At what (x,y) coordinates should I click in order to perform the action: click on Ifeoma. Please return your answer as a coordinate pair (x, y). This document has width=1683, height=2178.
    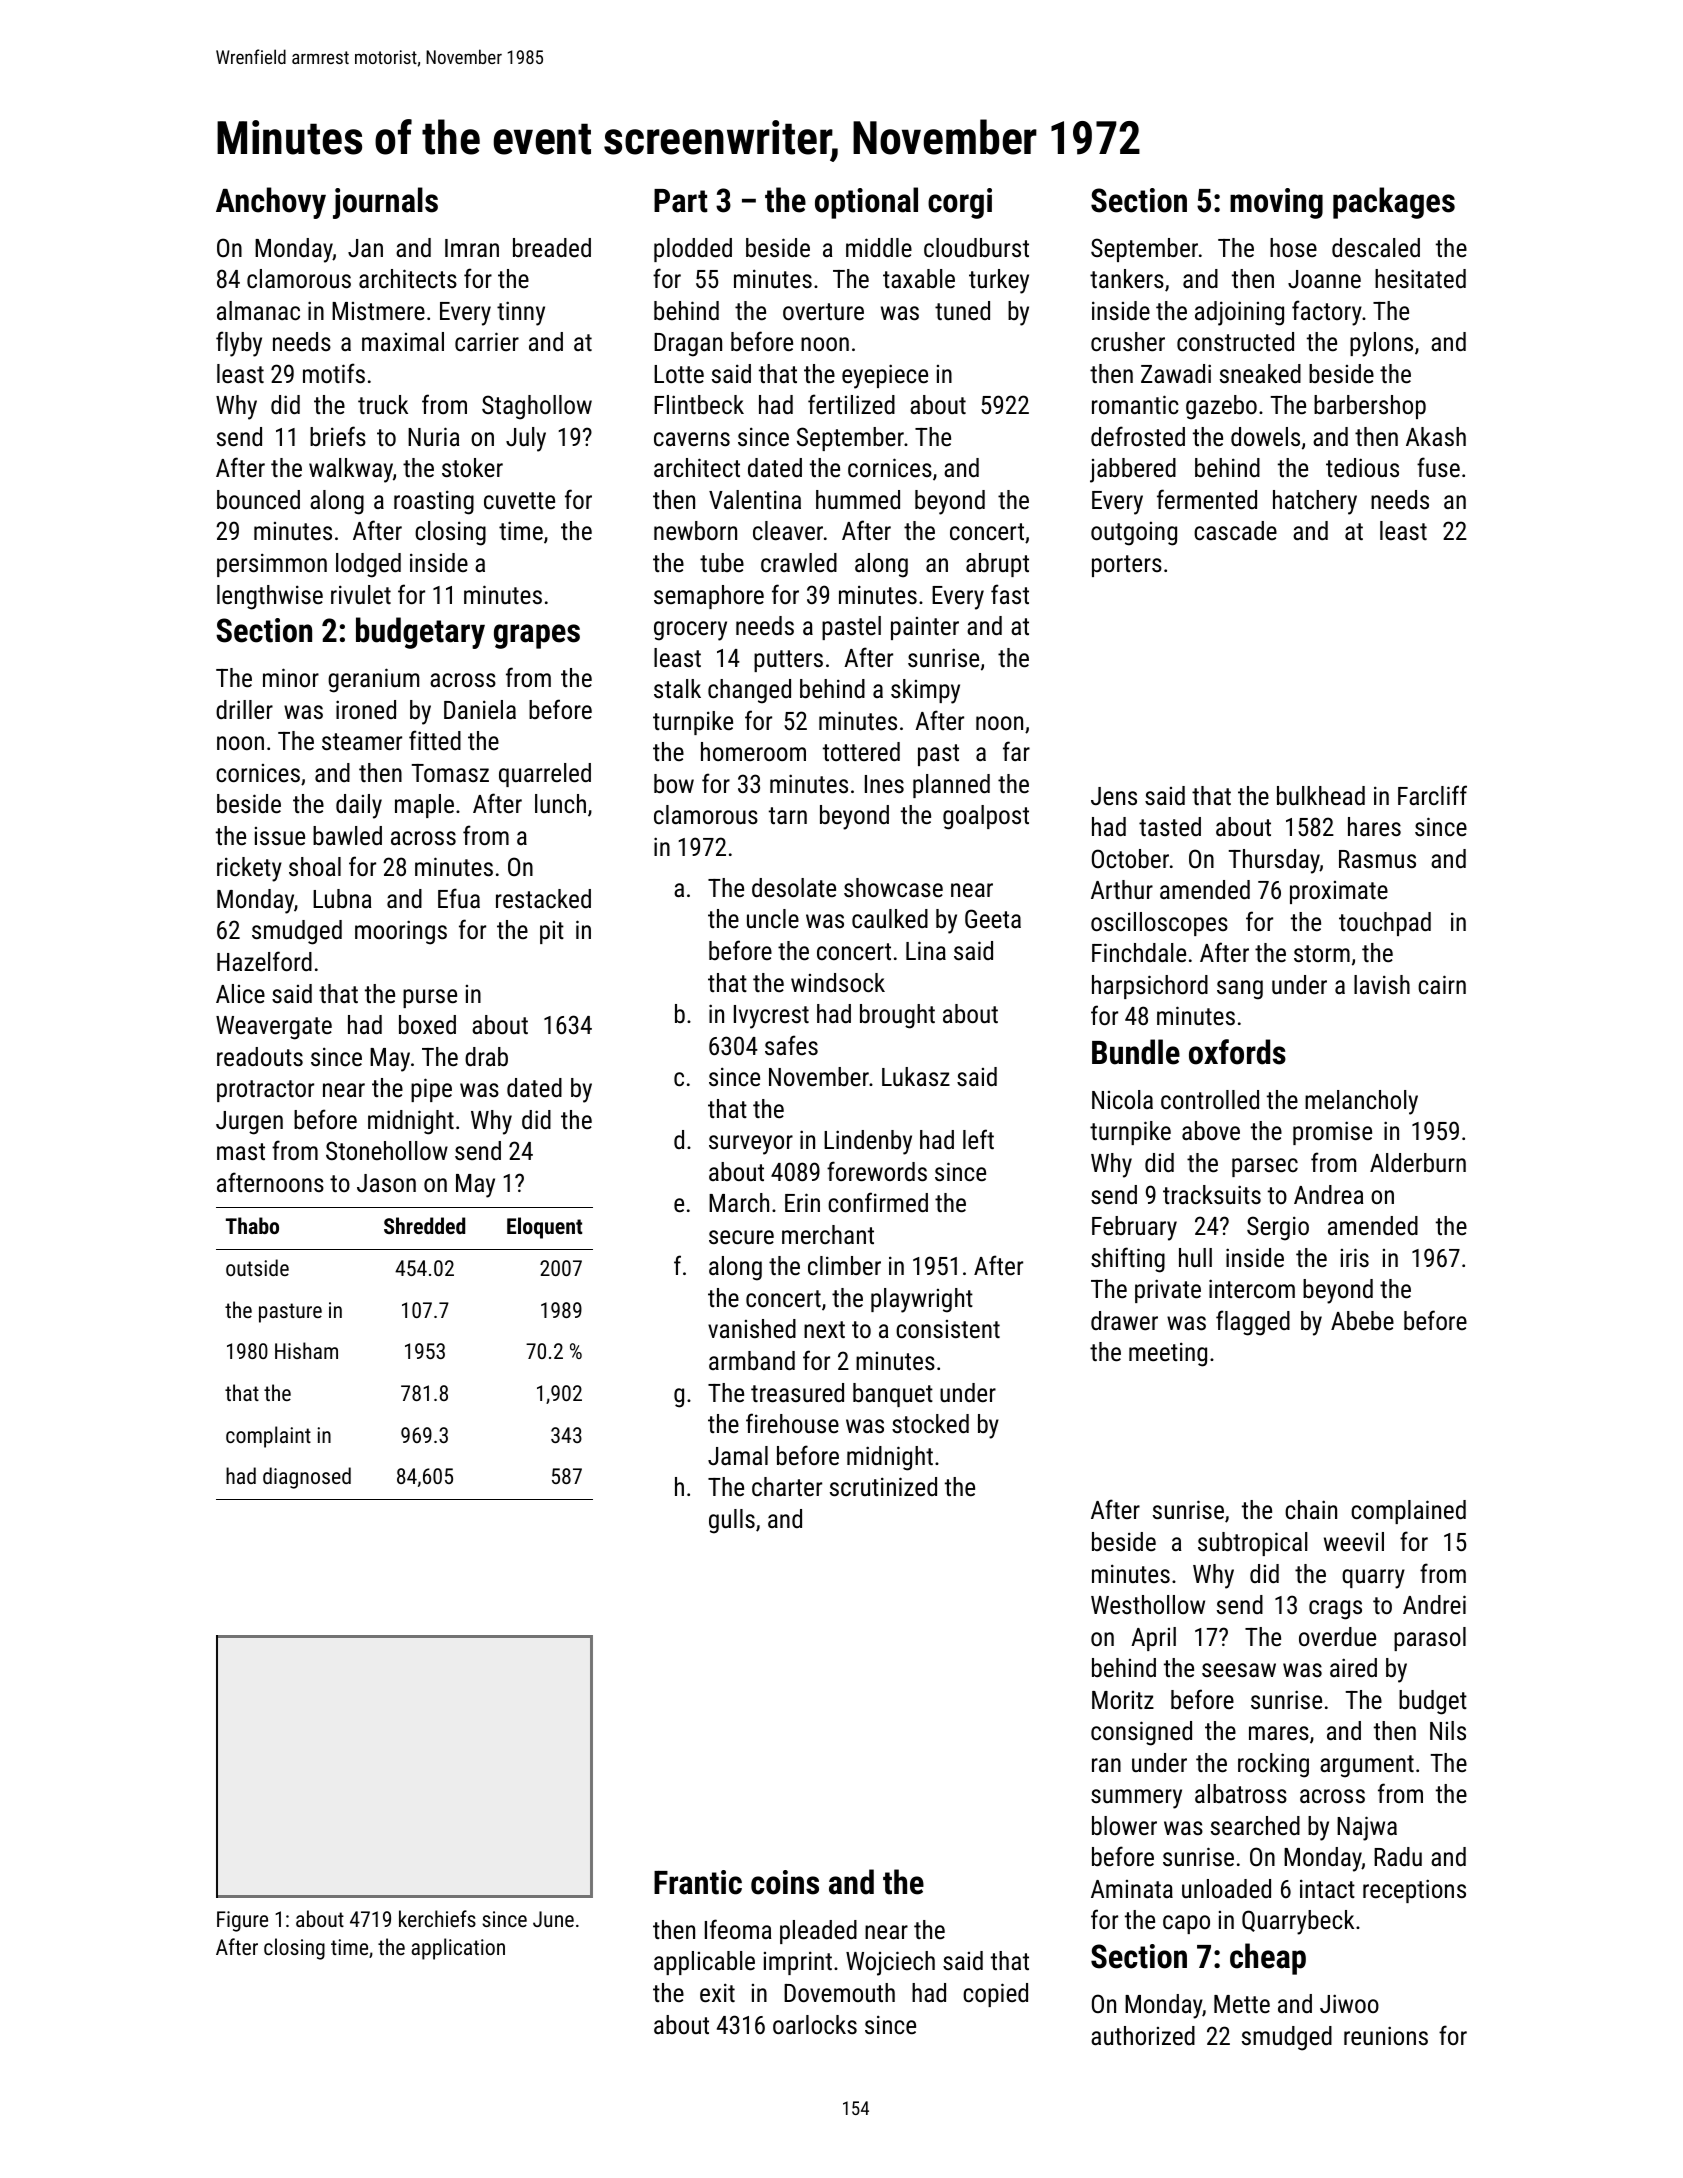
    Looking at the image, I should click on (738, 1929).
